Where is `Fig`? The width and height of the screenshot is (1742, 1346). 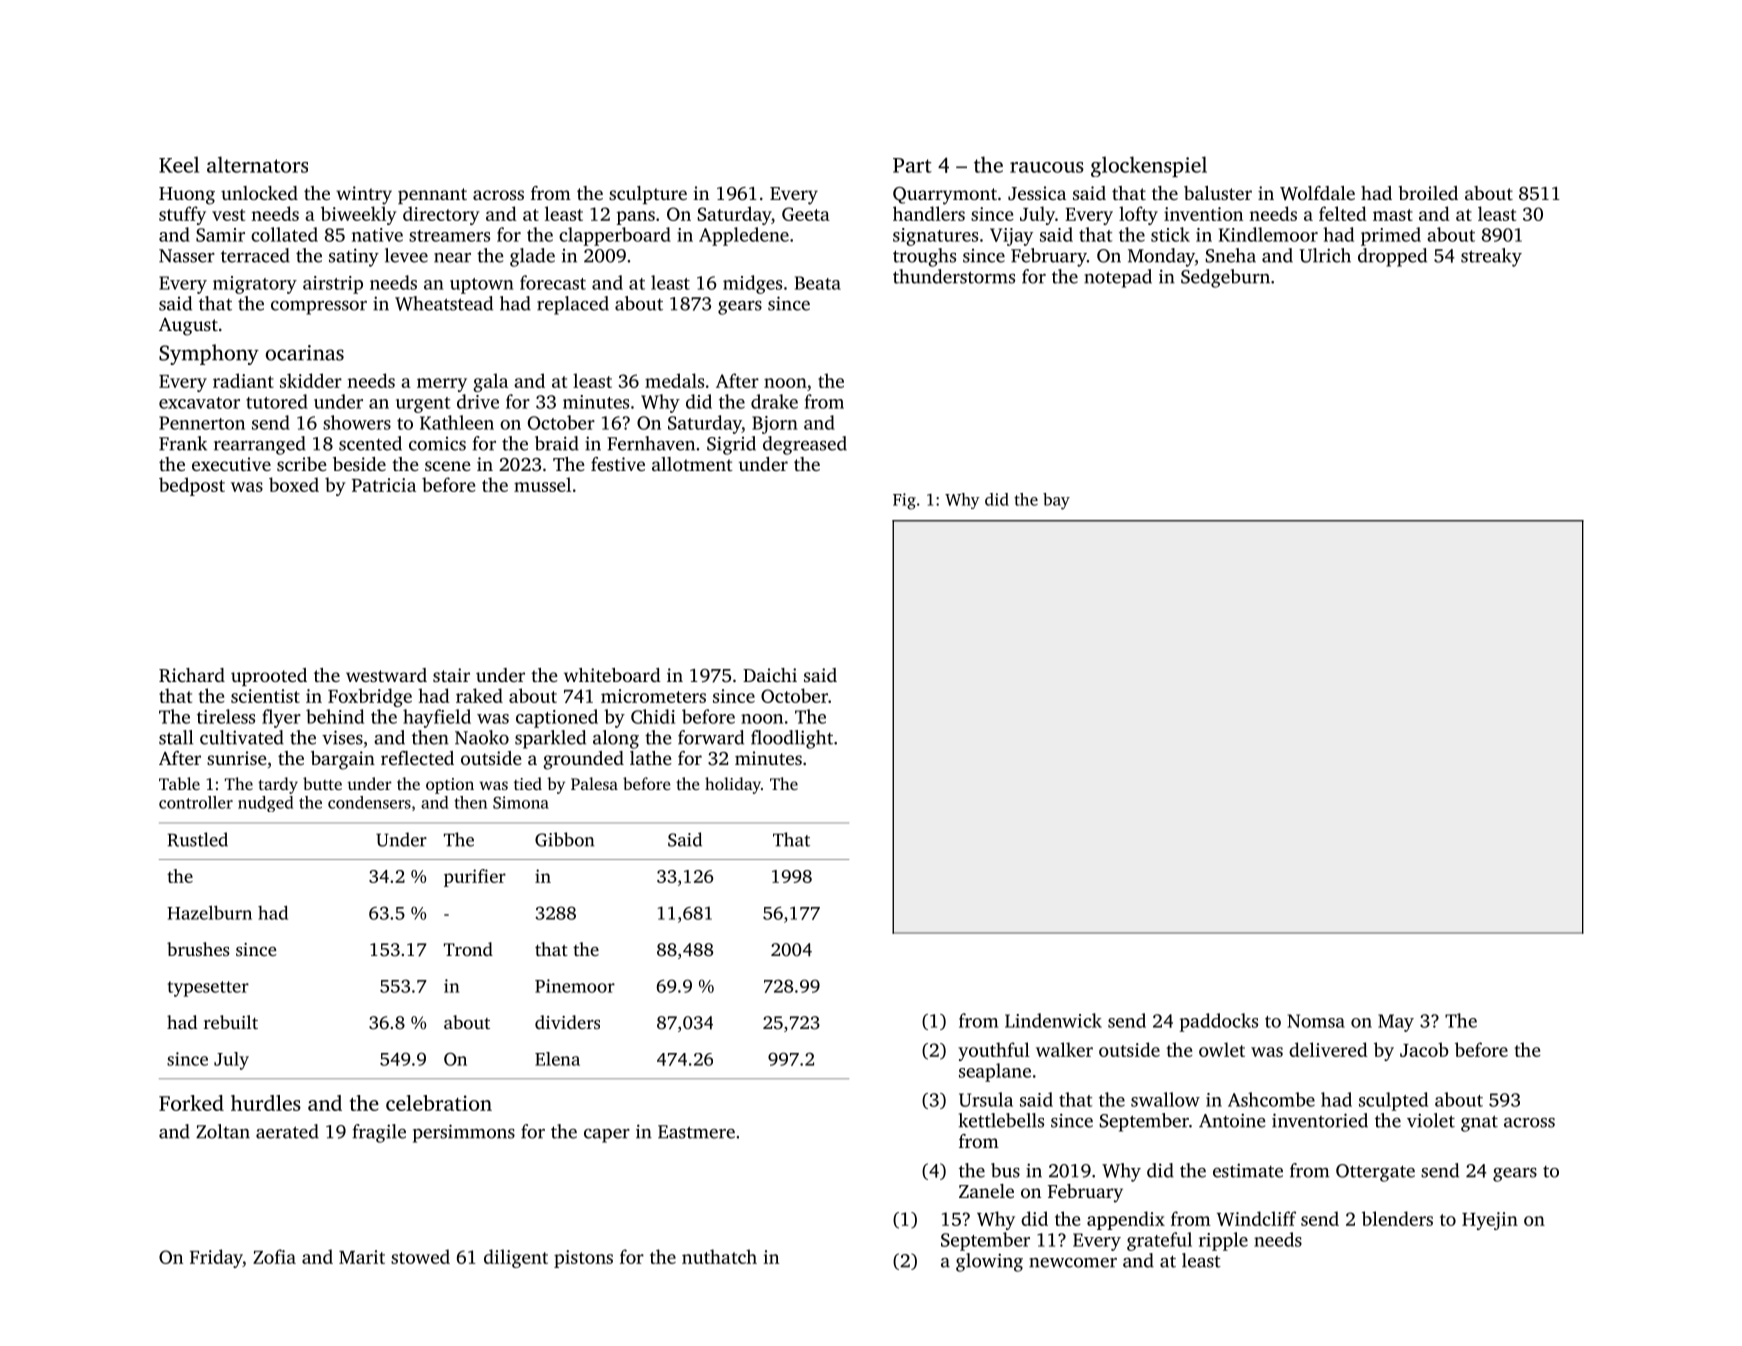
Fig is located at coordinates (904, 501).
